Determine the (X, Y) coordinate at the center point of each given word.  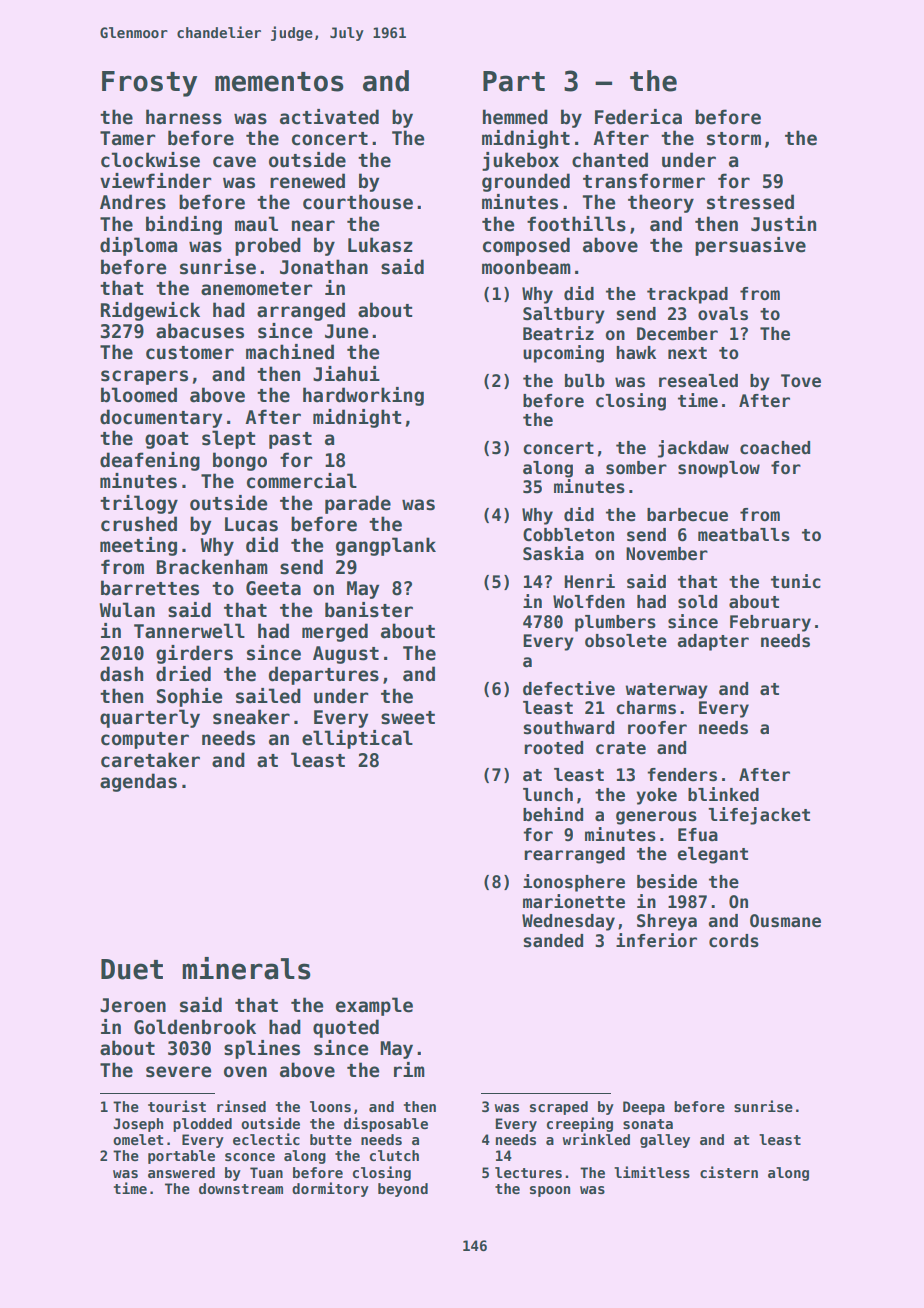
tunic (796, 581)
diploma (138, 246)
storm (734, 139)
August (346, 655)
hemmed (515, 117)
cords (734, 941)
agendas (138, 782)
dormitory (330, 1189)
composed (526, 246)
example (374, 1006)
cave (234, 162)
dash (121, 674)
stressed (750, 202)
